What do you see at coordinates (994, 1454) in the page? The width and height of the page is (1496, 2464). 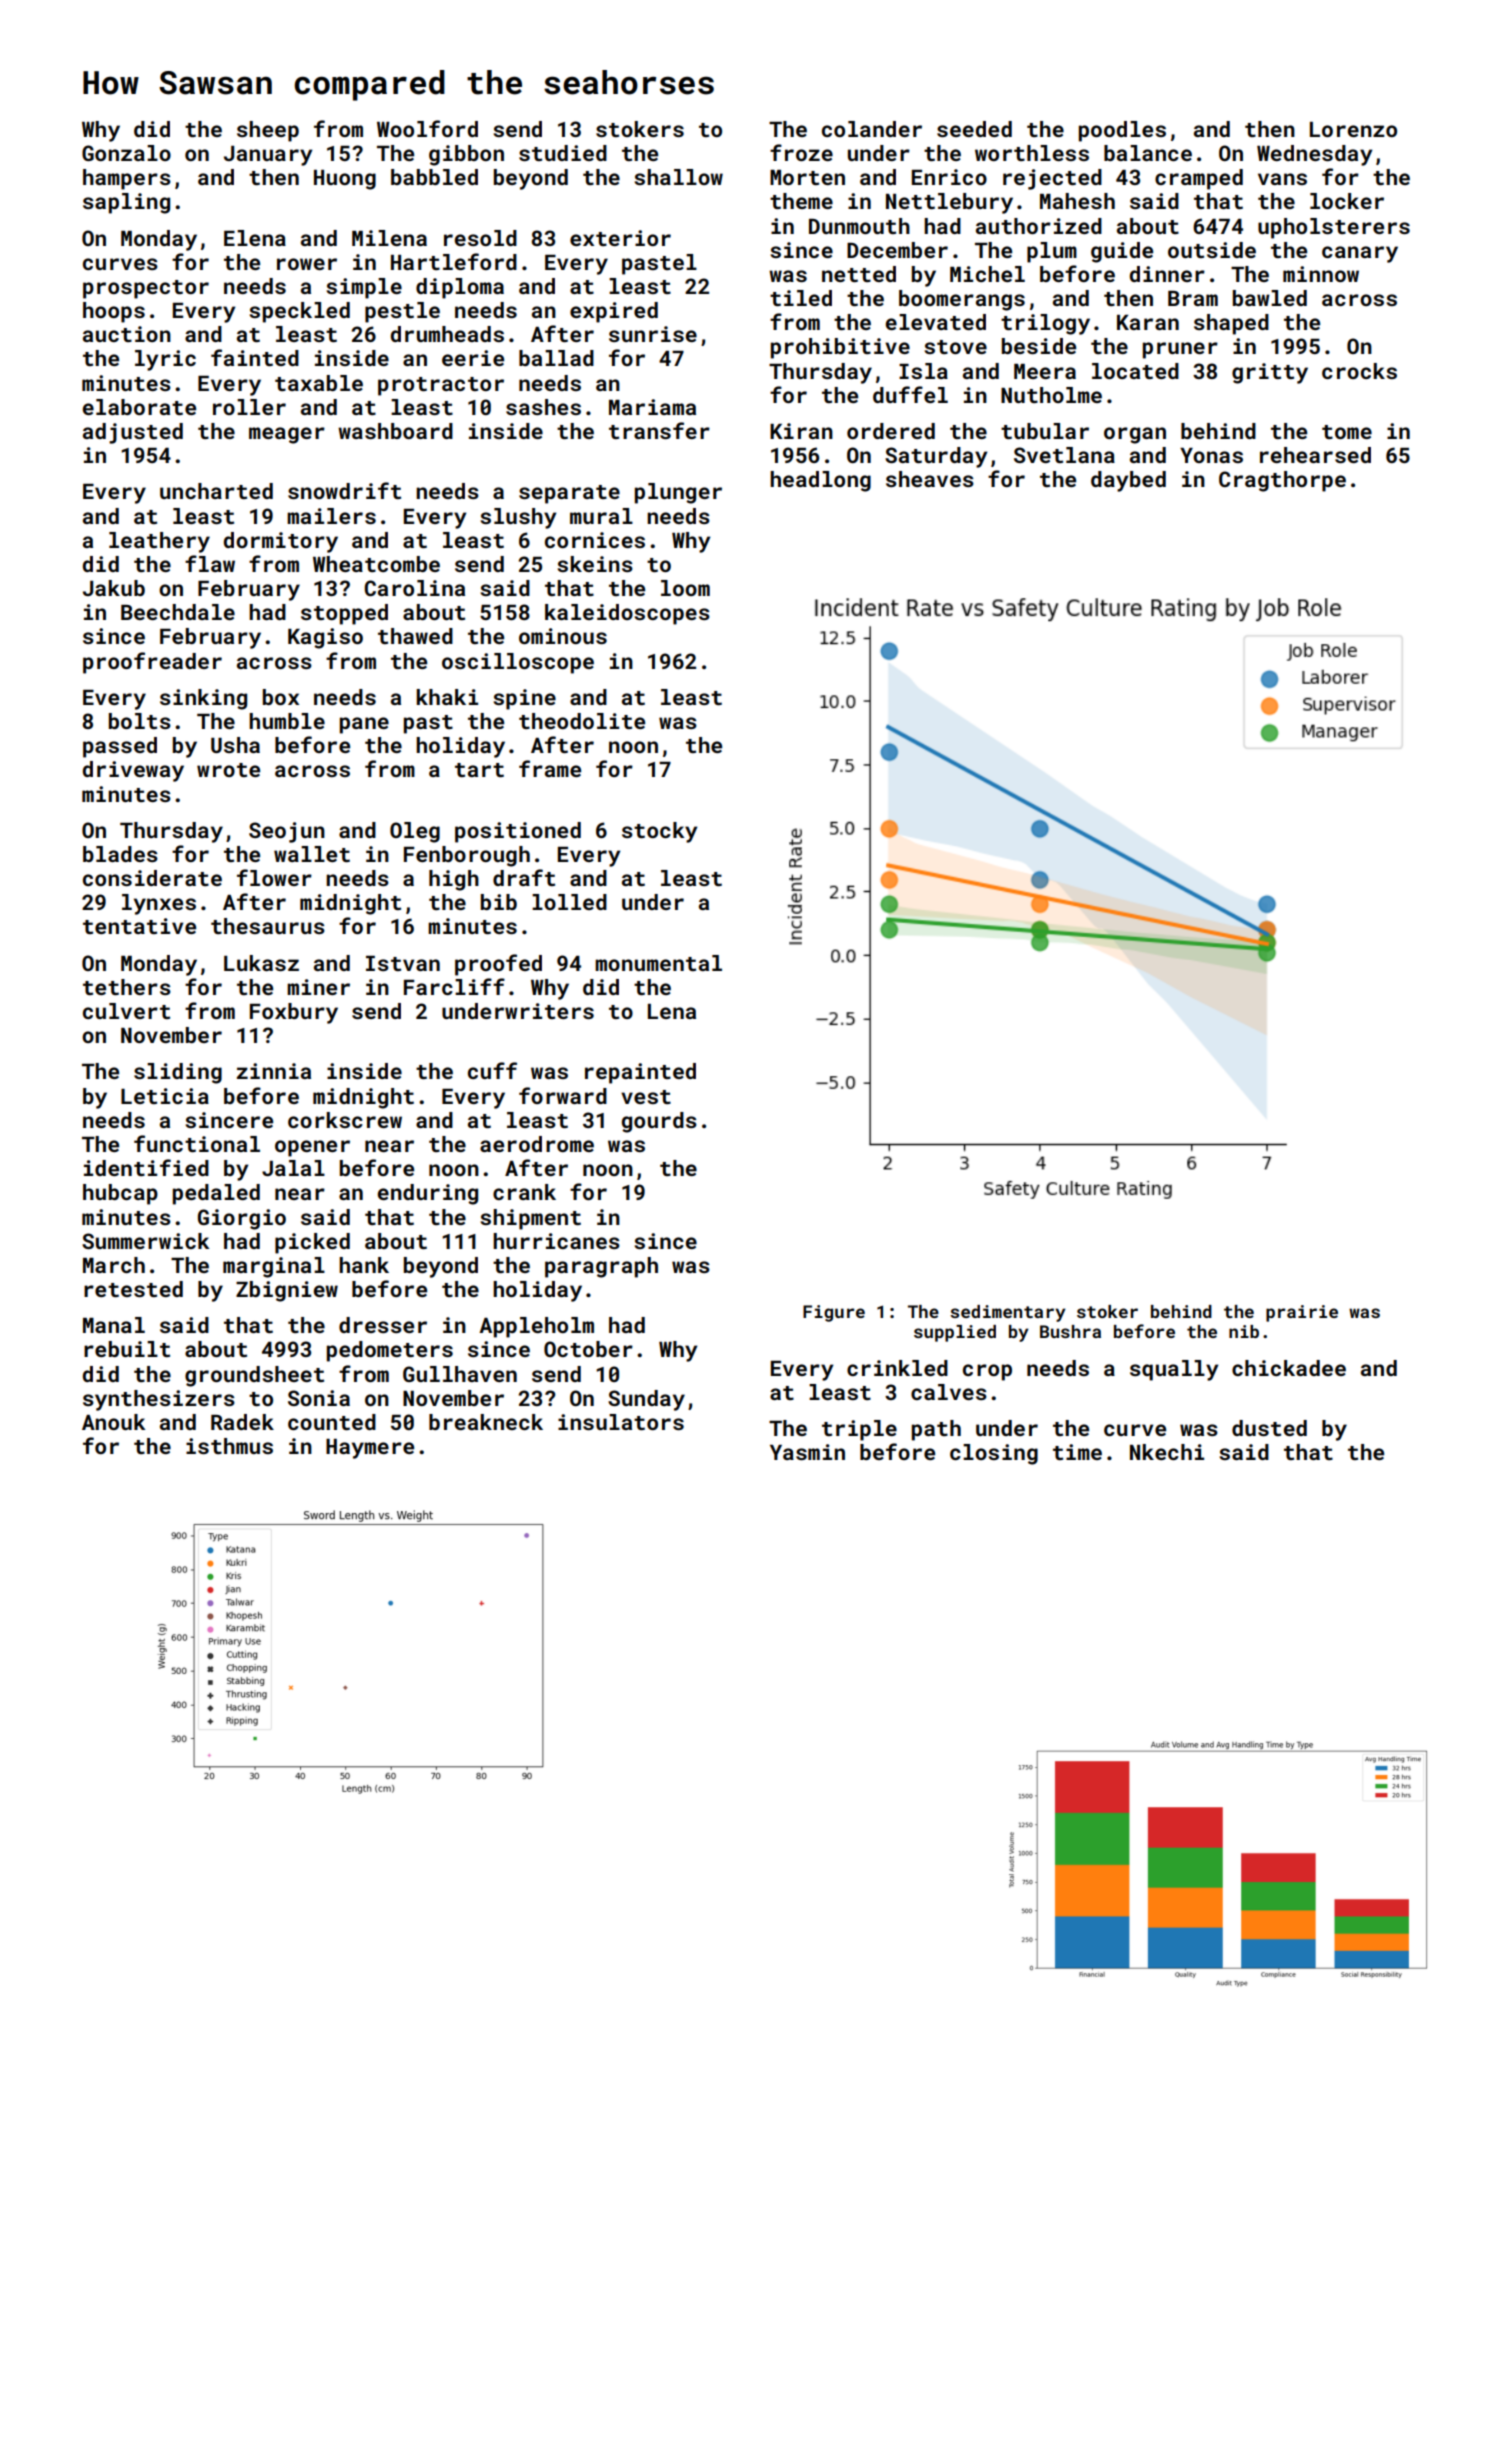 I see `closing` at bounding box center [994, 1454].
